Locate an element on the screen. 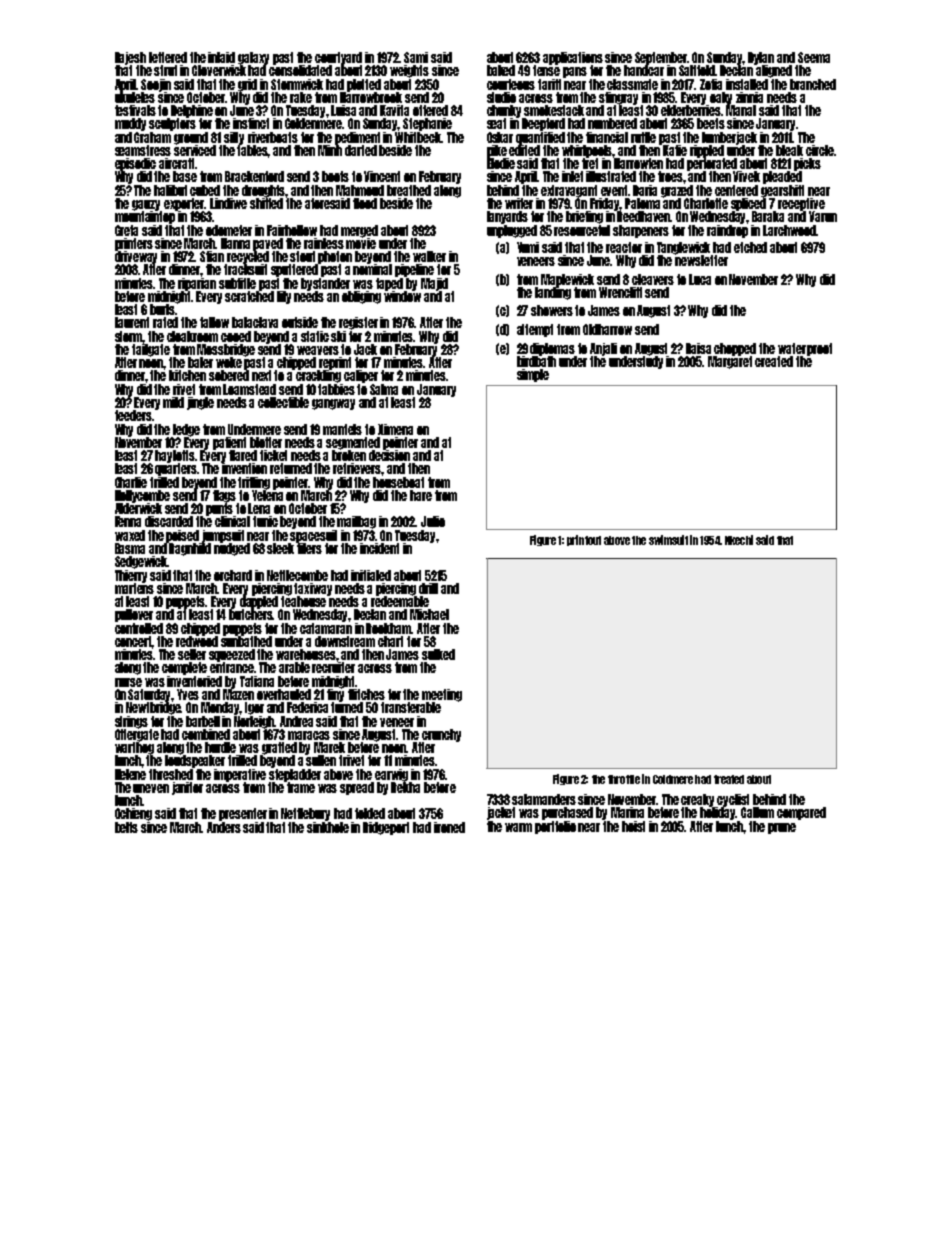 The image size is (952, 1233). loudspeaker is located at coordinates (195, 761).
